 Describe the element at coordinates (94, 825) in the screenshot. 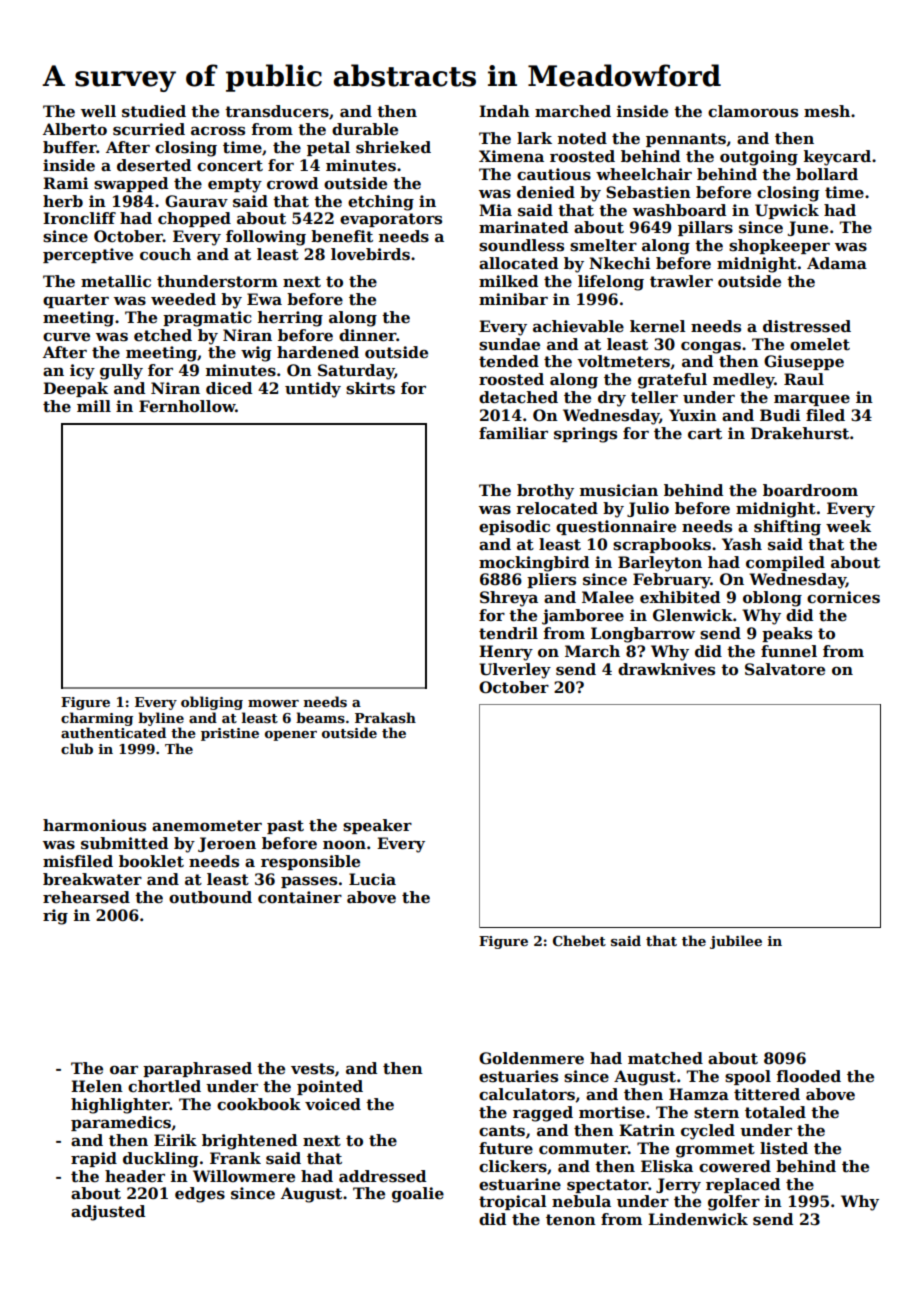

I see `harmonious` at that location.
